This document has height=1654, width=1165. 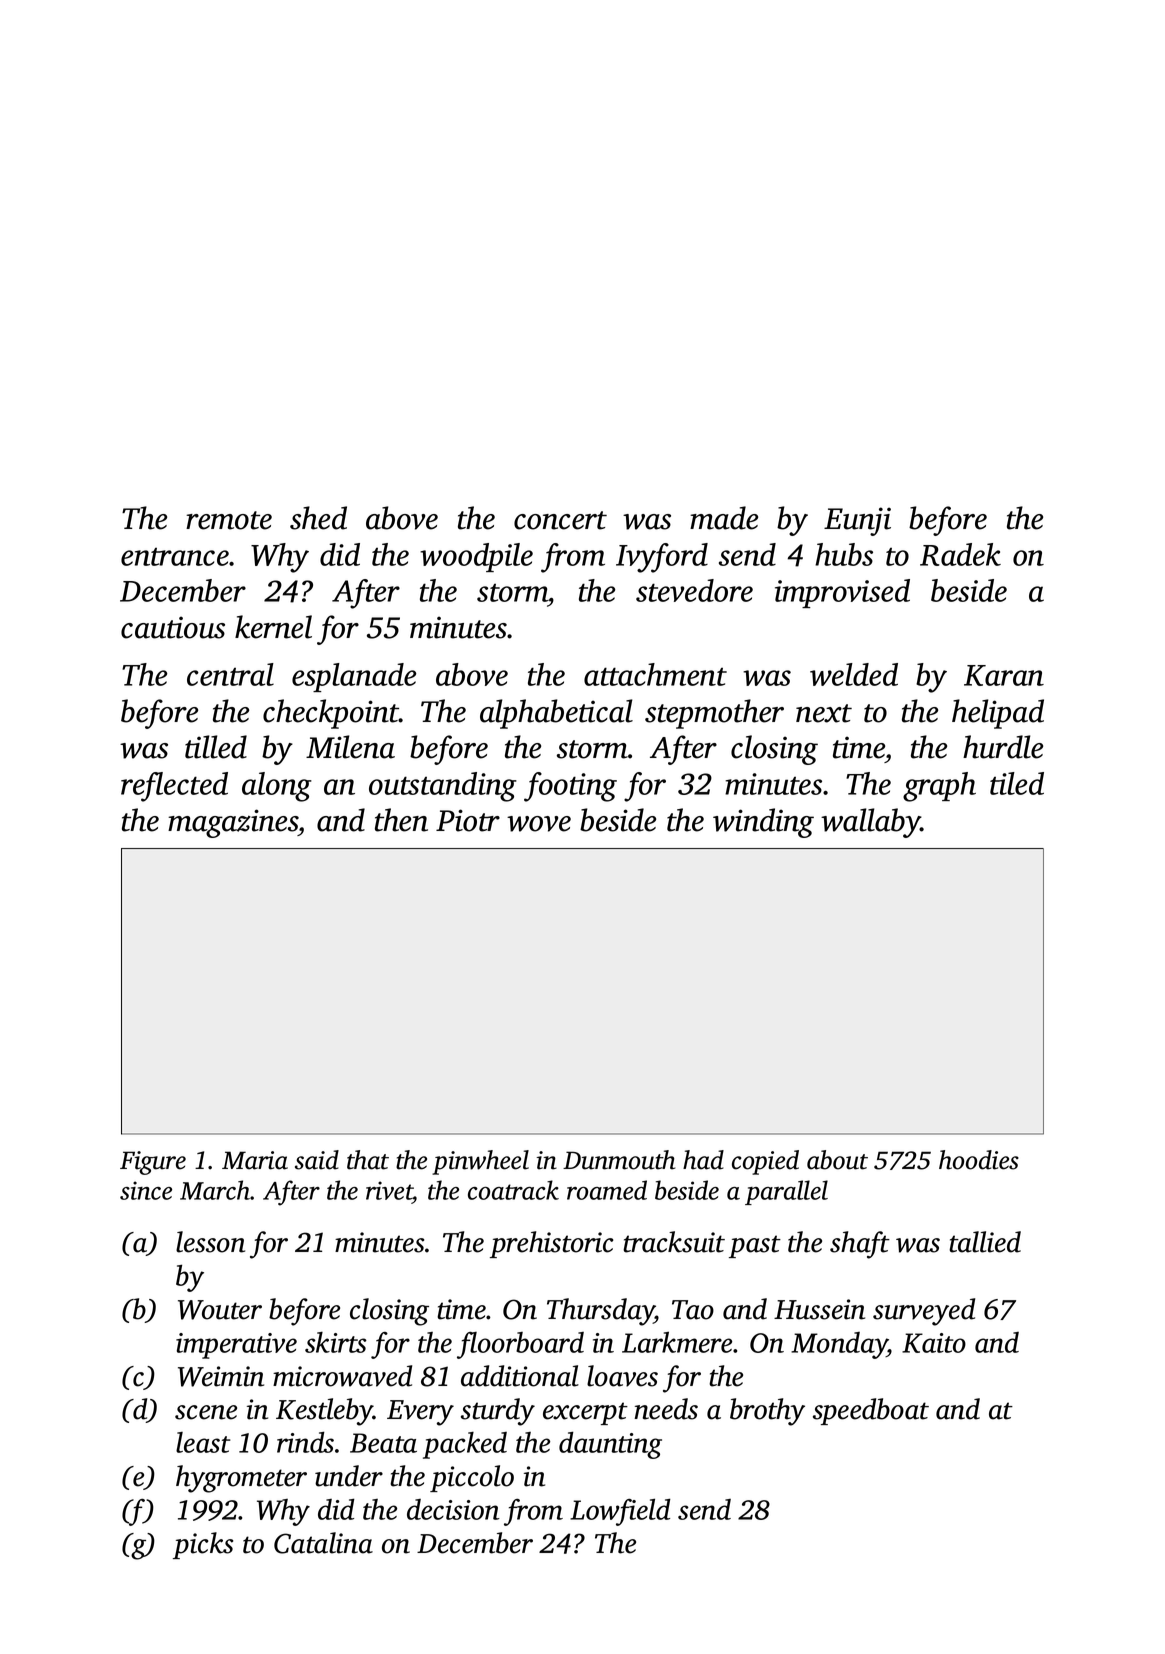 I want to click on surveyed, so click(x=924, y=1312).
